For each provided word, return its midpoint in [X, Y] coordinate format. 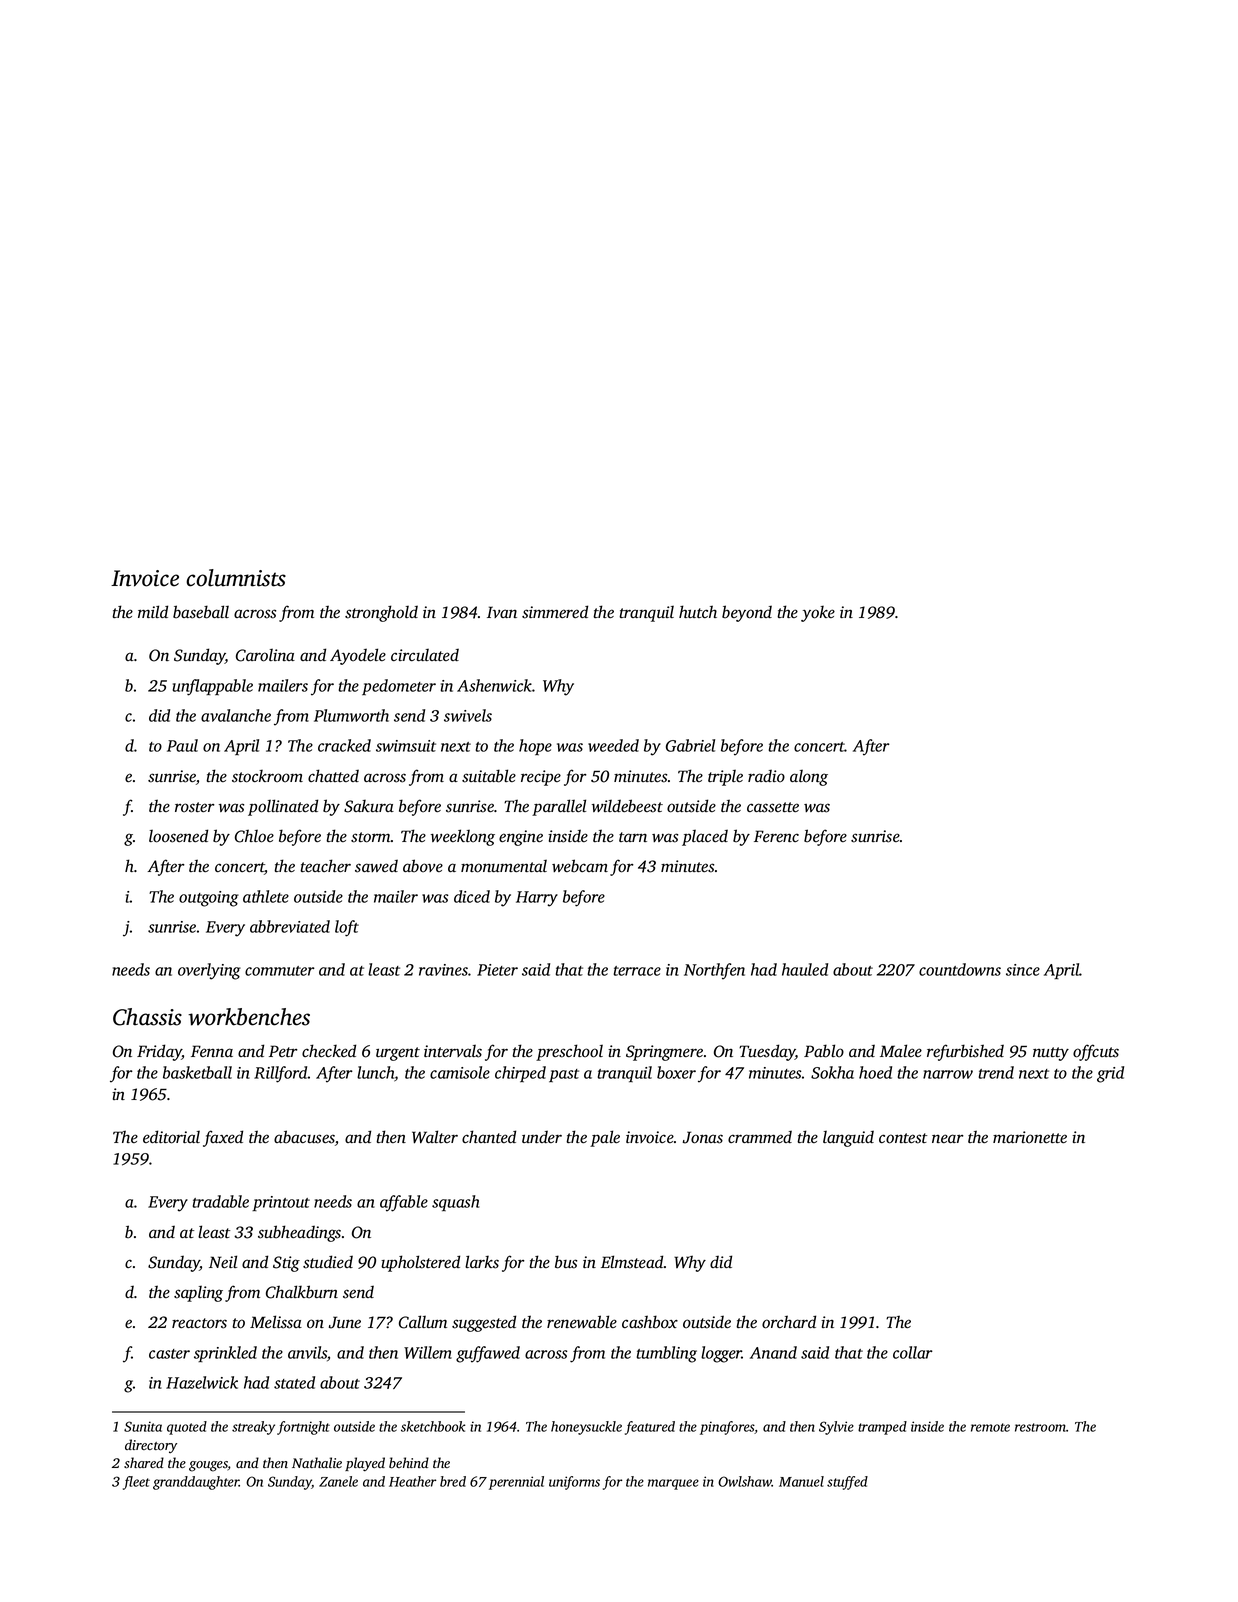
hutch [698, 611]
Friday [159, 1052]
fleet [136, 1483]
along [809, 778]
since [1023, 970]
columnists [236, 578]
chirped [520, 1074]
